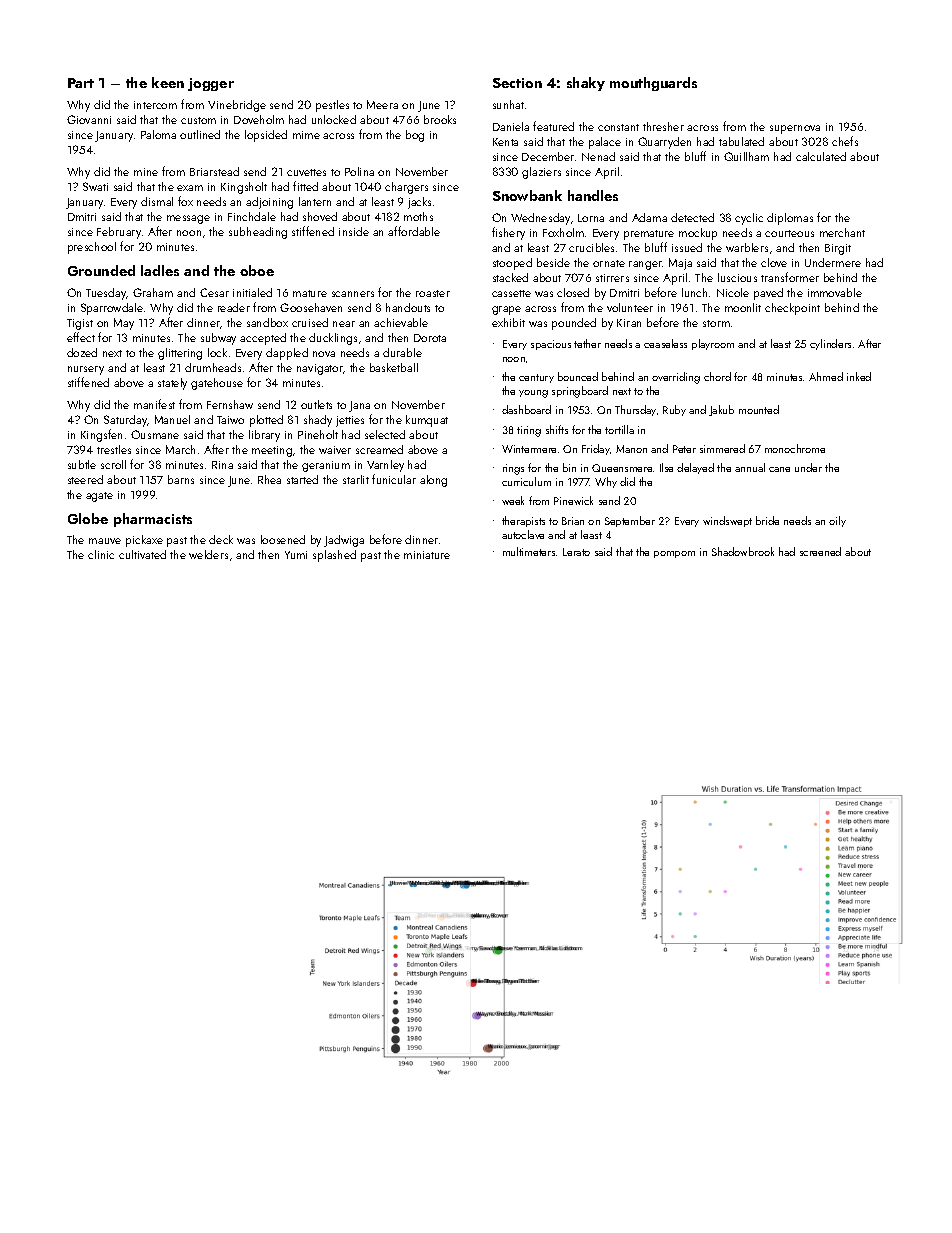 This screenshot has width=952, height=1233. Describe the element at coordinates (512, 264) in the screenshot. I see `stooped` at that location.
